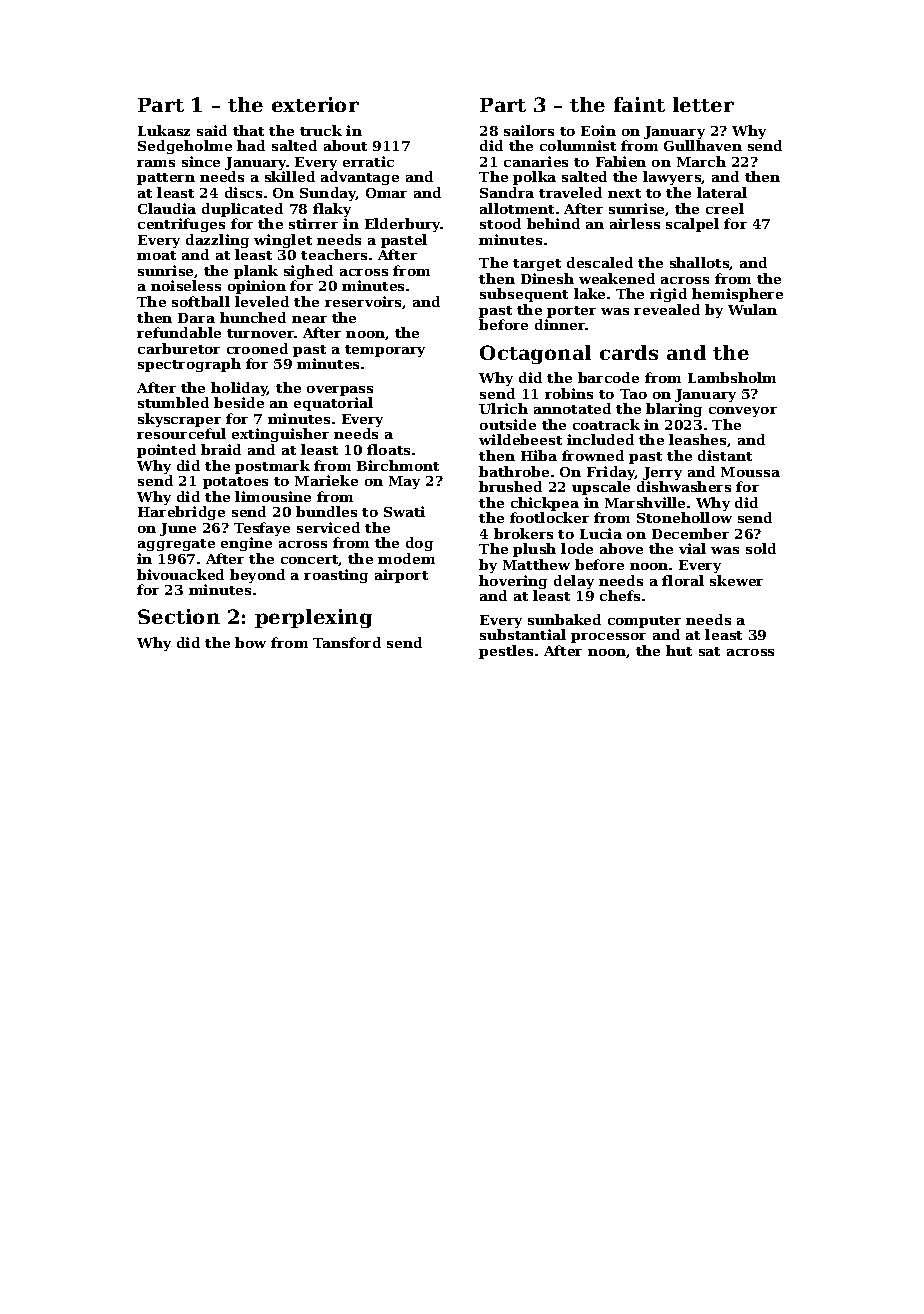  I want to click on Omar, so click(386, 193).
